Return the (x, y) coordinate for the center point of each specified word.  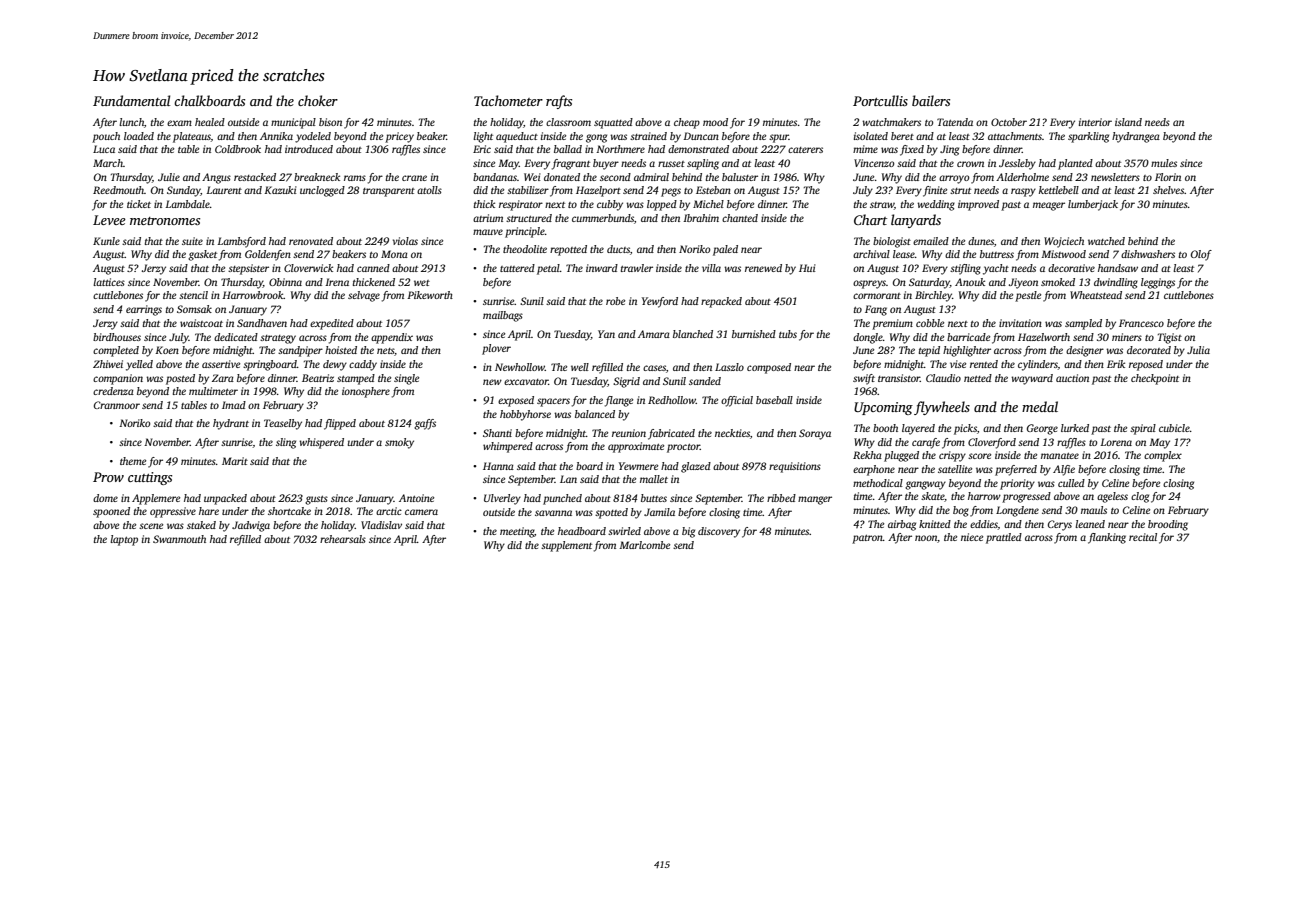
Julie (169, 177)
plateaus (192, 137)
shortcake (289, 511)
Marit (235, 461)
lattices (109, 282)
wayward (1032, 379)
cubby (610, 205)
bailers (931, 100)
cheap (687, 123)
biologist (892, 242)
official (737, 401)
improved (978, 205)
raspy (1023, 192)
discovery (719, 532)
